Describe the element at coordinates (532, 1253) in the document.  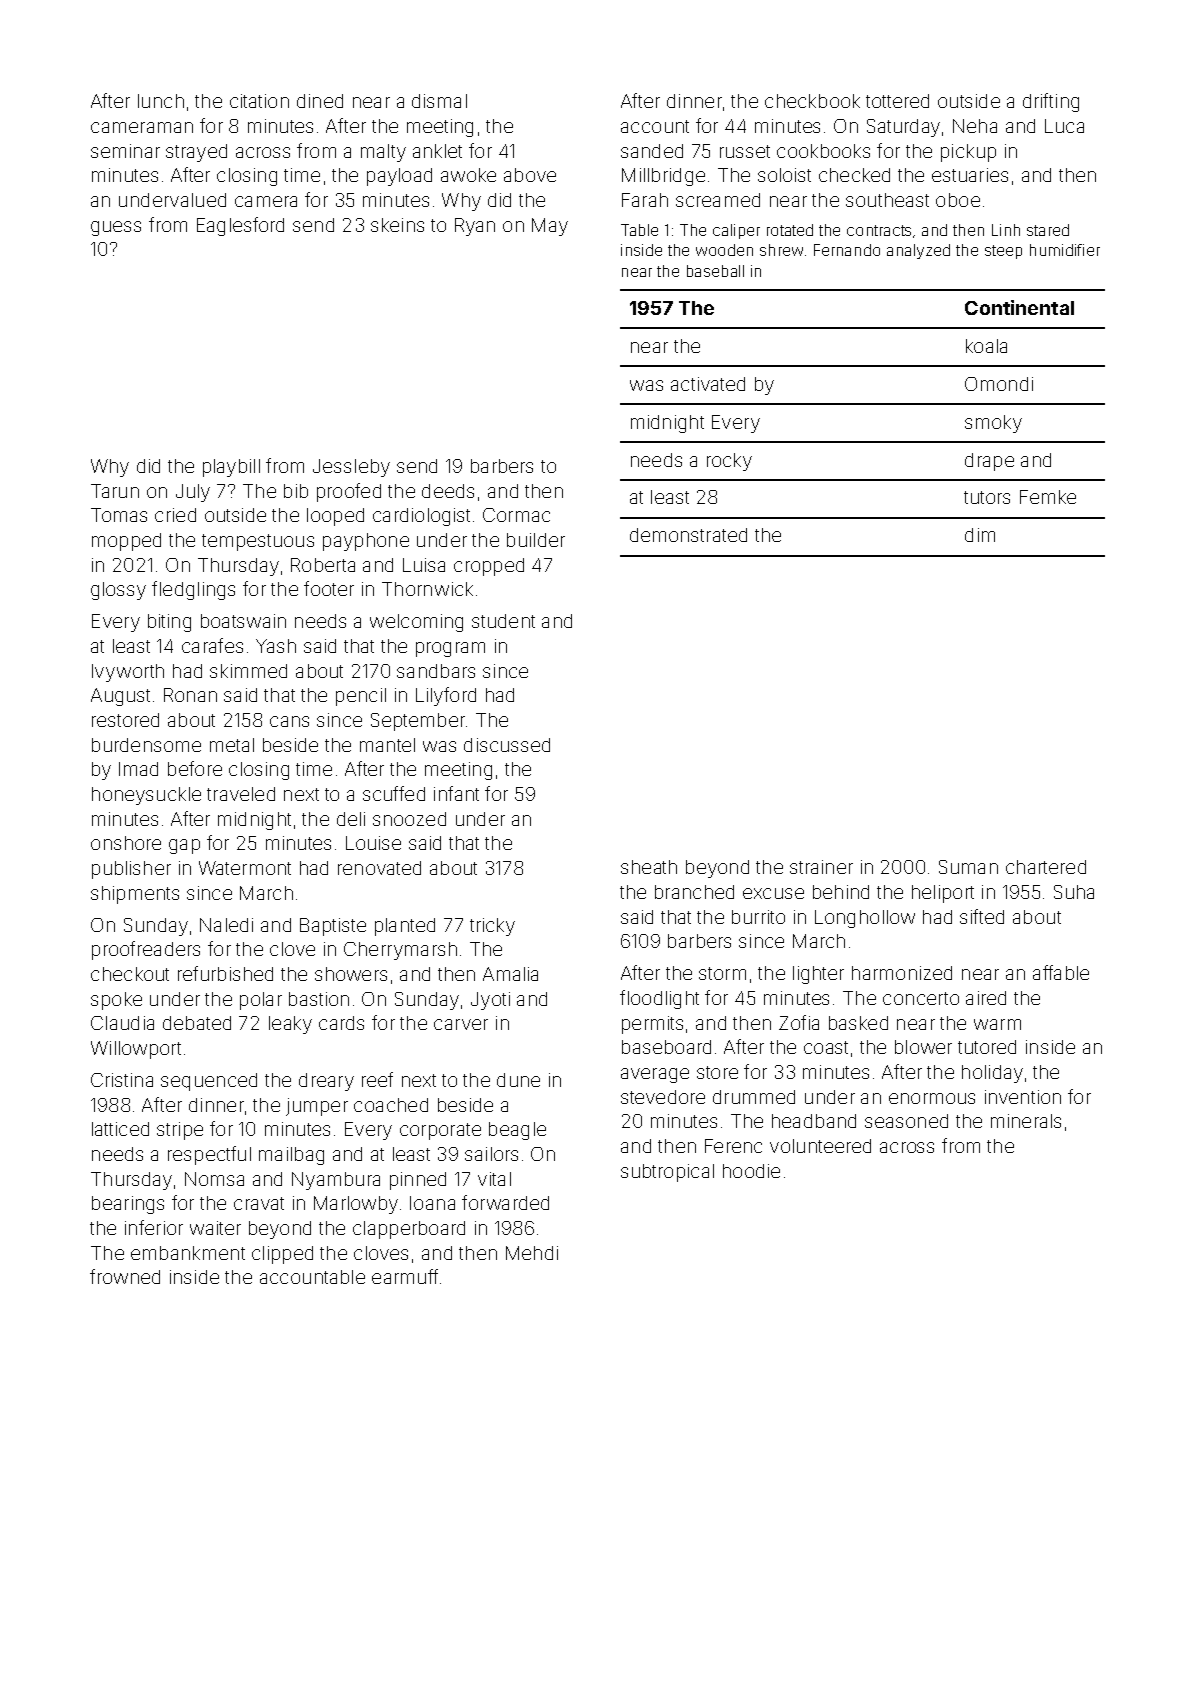
I see `Mehdi` at that location.
